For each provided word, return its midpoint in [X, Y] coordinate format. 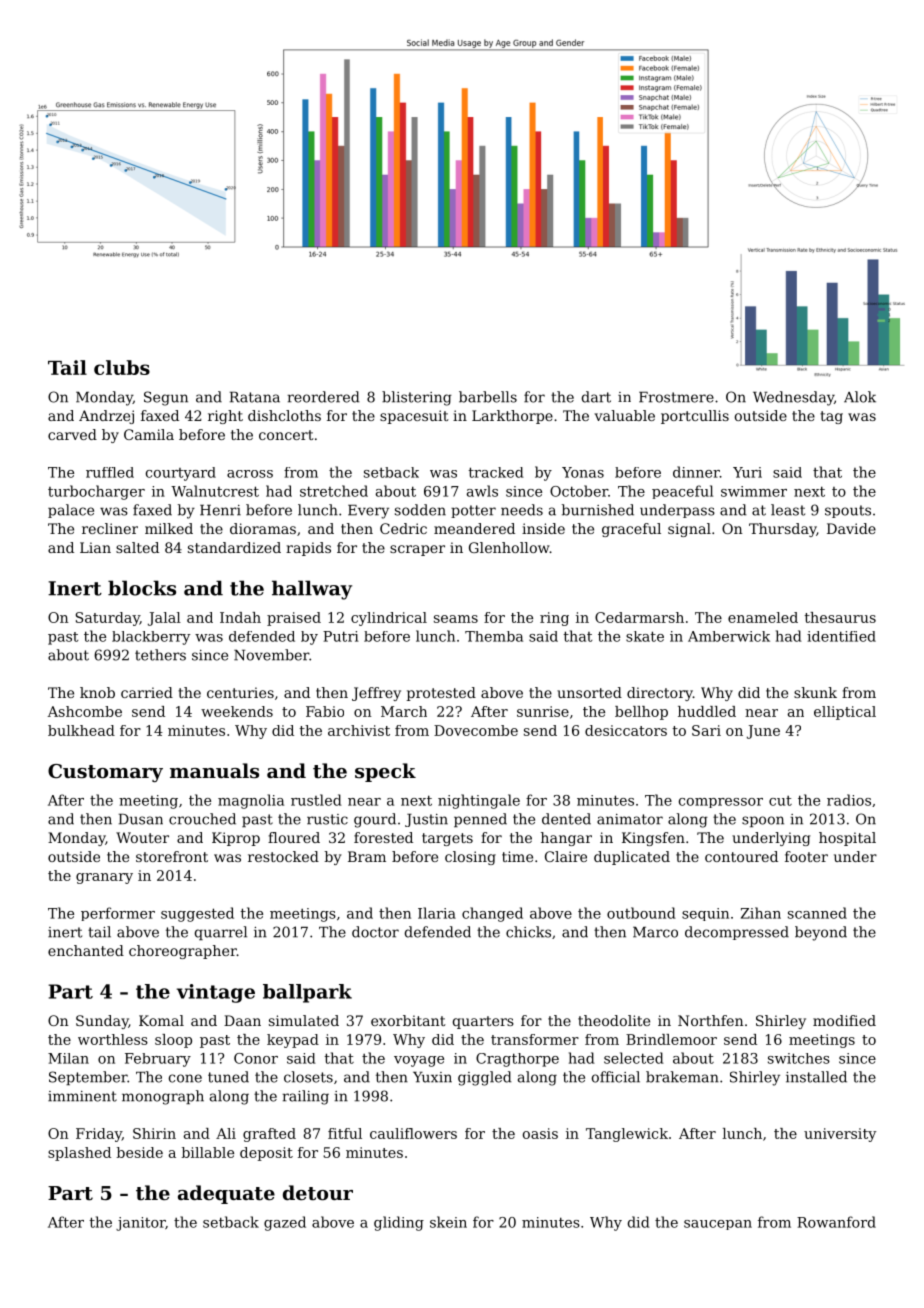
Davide [851, 528]
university [840, 1135]
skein [448, 1222]
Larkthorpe [512, 417]
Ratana [255, 397]
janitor [140, 1224]
